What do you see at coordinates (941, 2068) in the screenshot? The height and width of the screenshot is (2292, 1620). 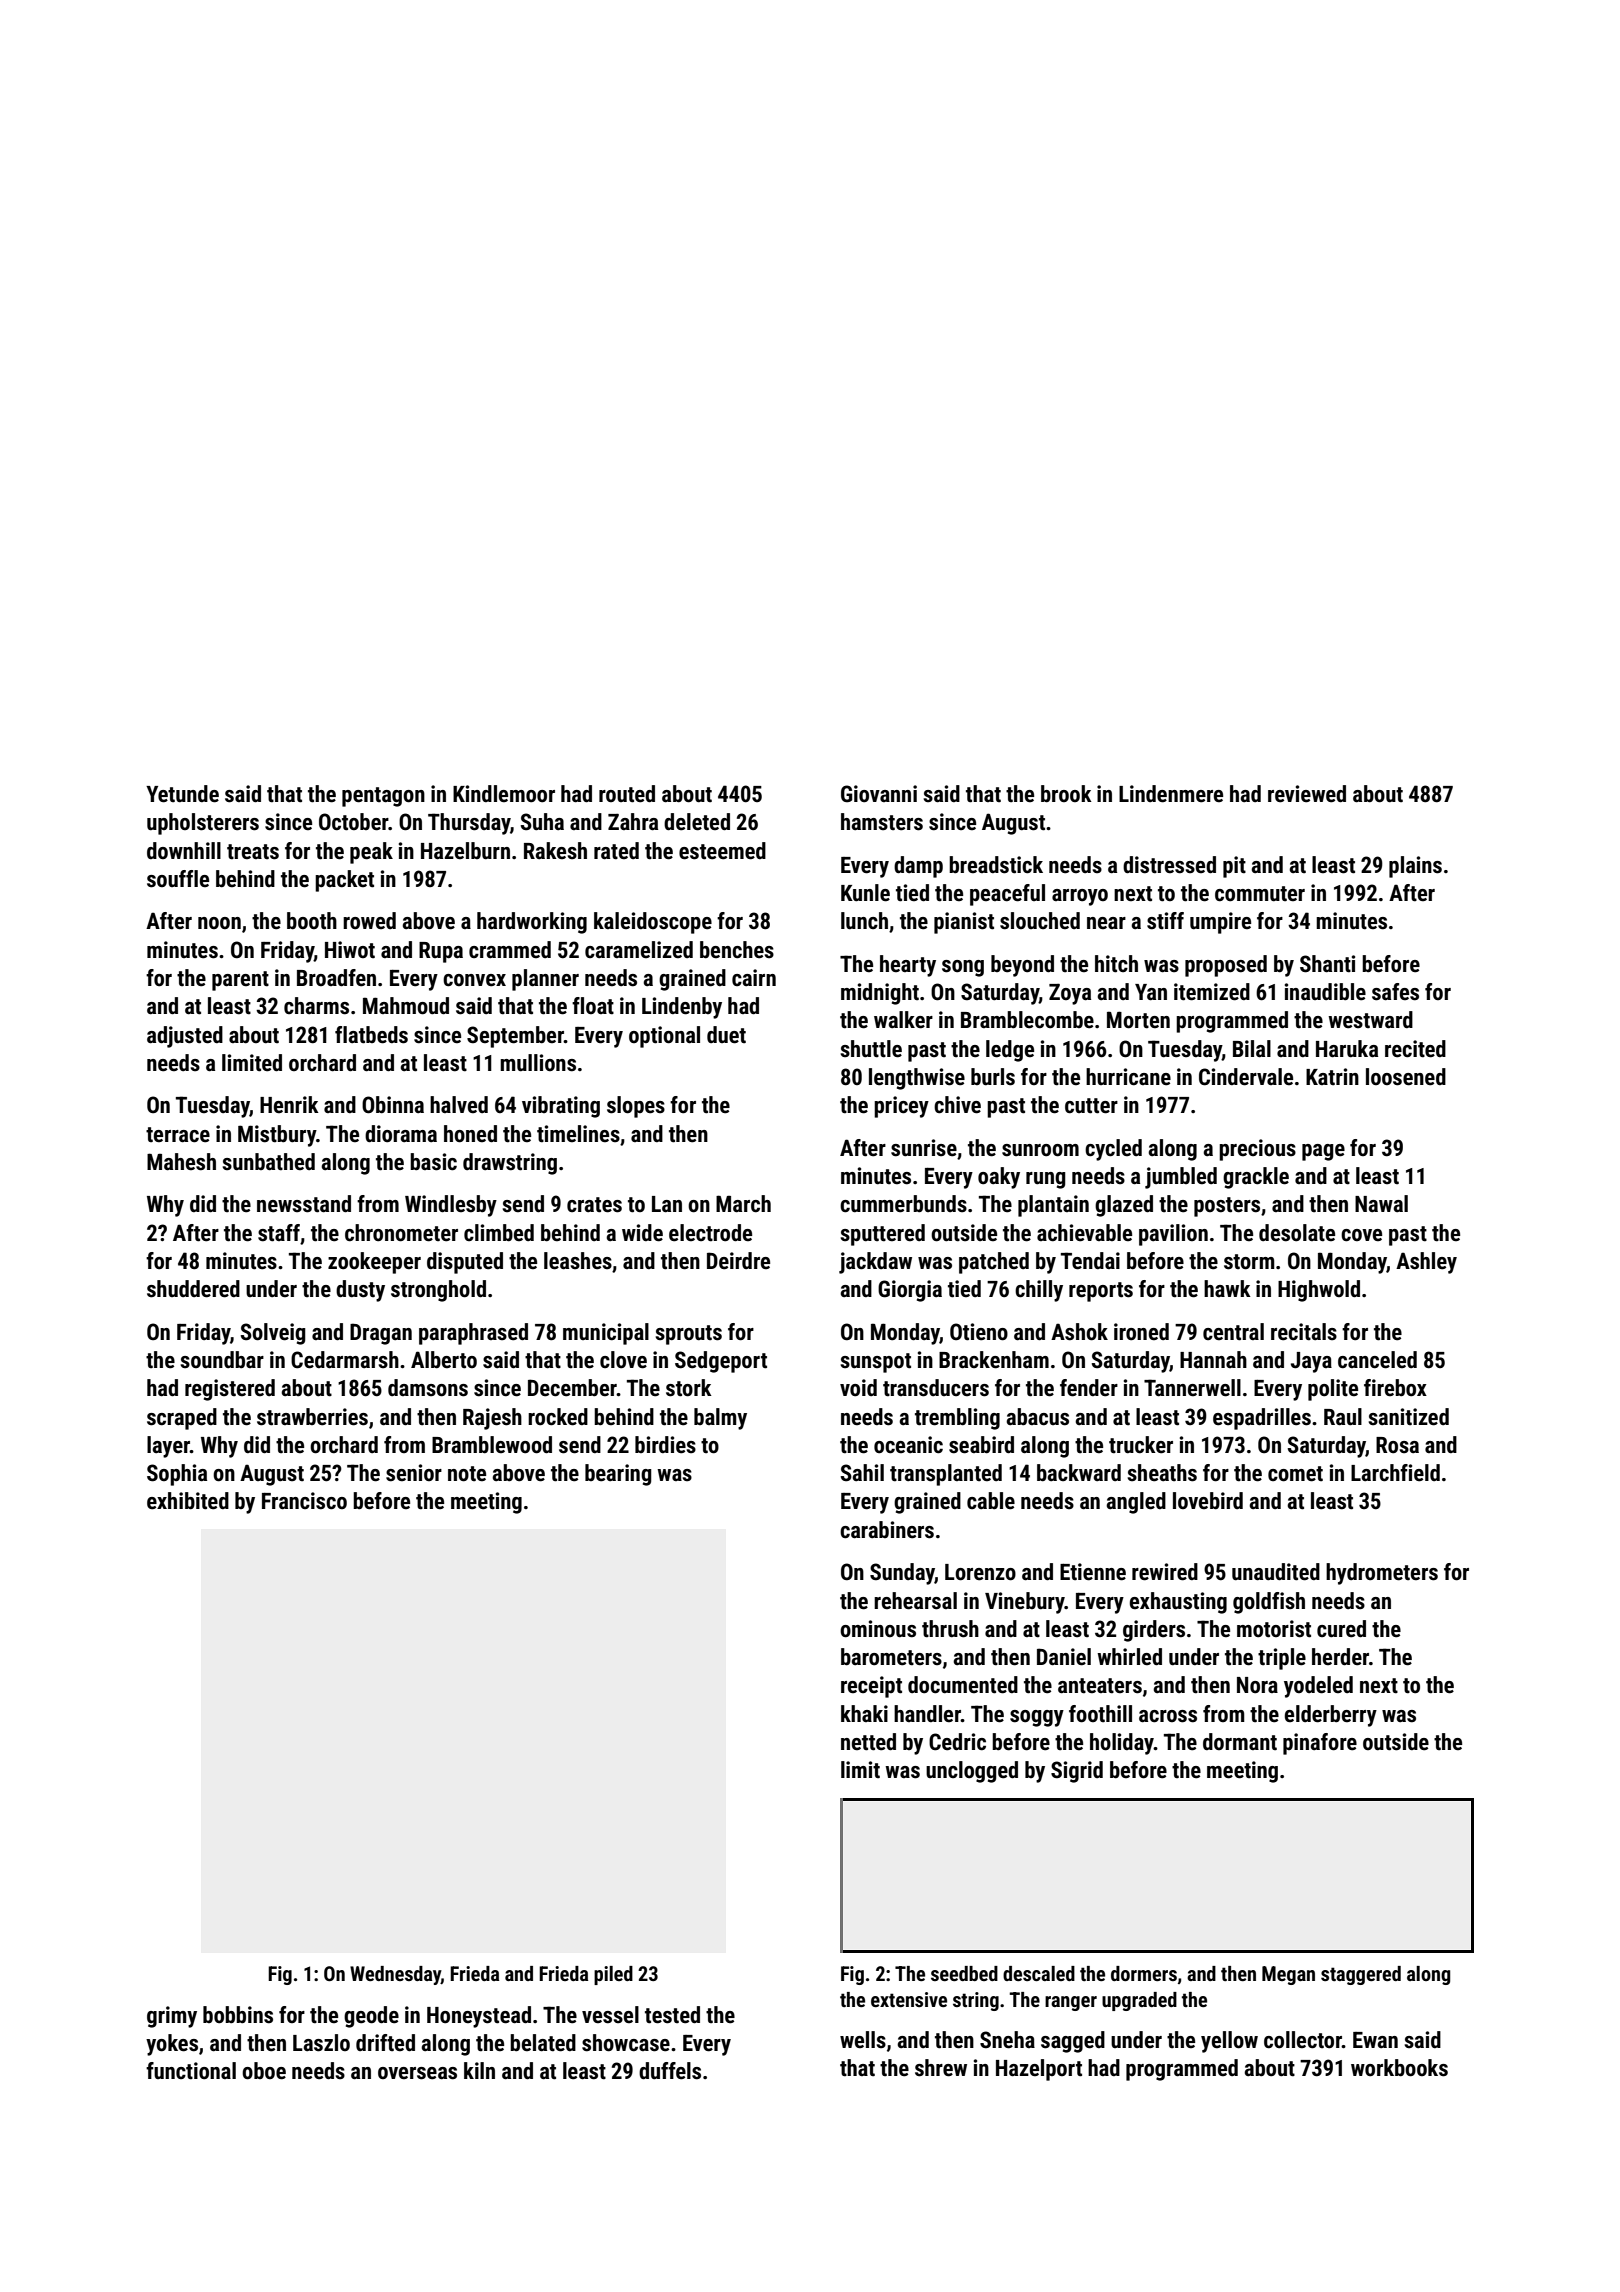 I see `shrew` at bounding box center [941, 2068].
